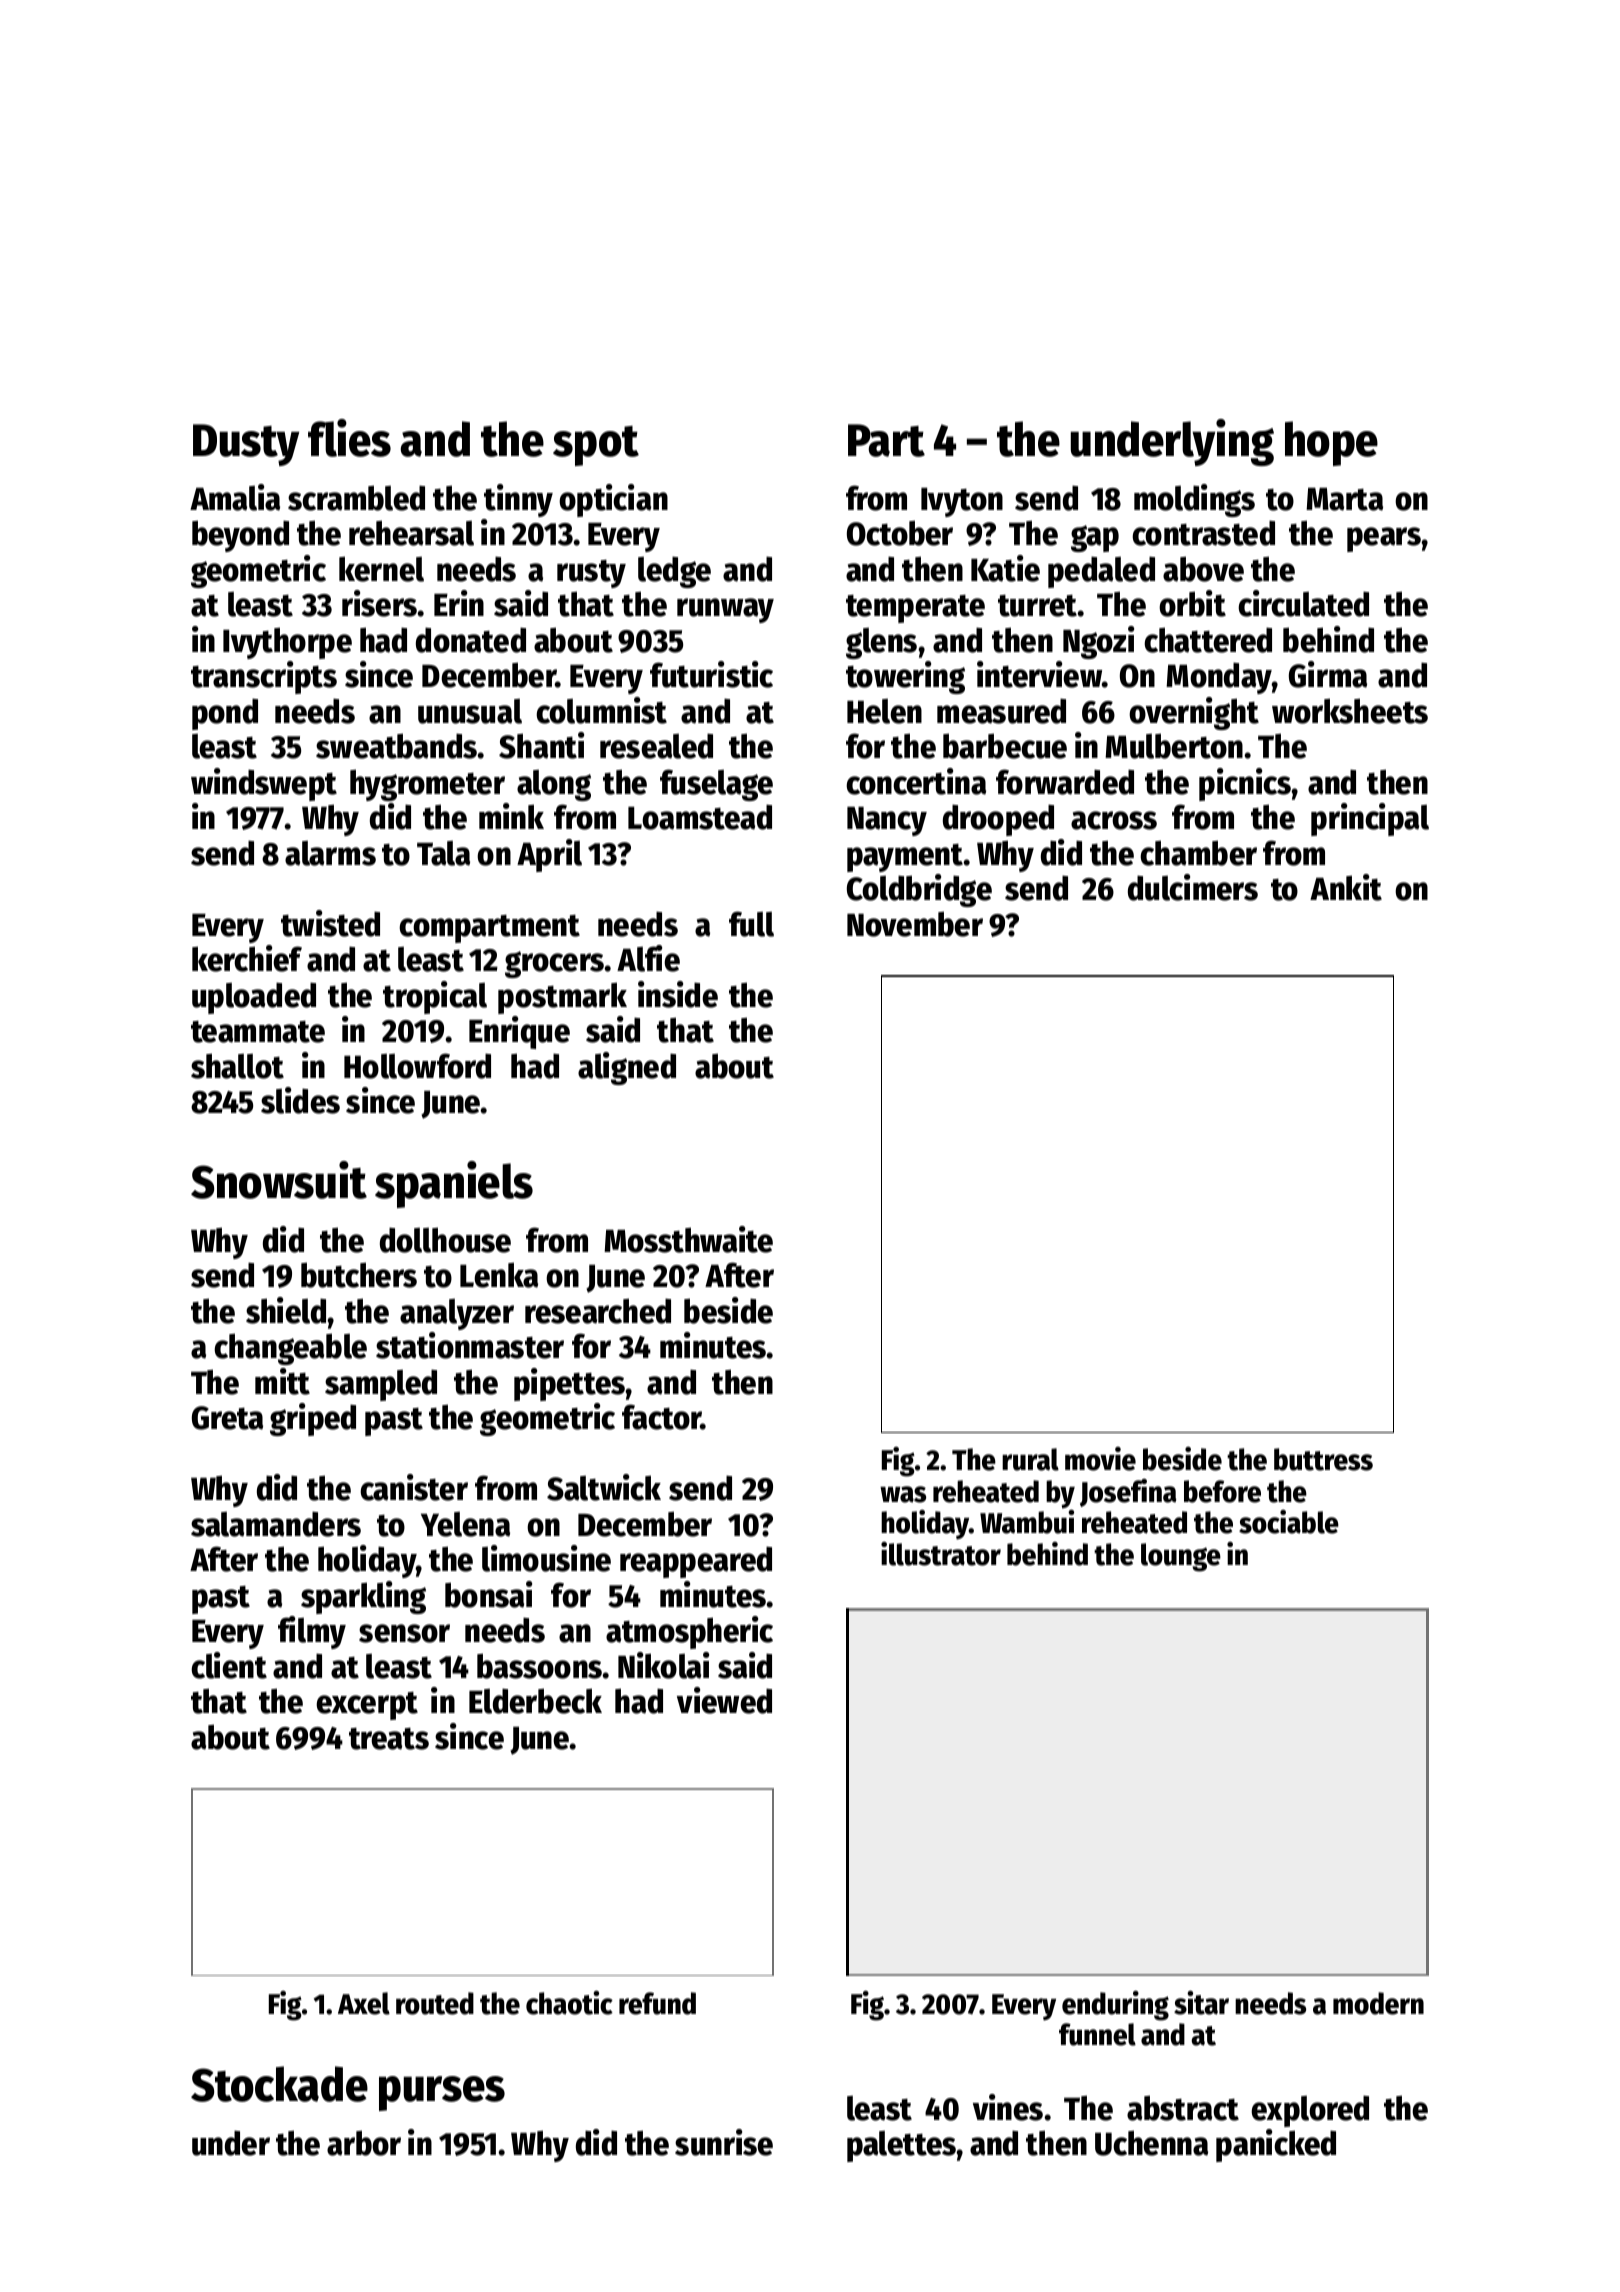 Image resolution: width=1620 pixels, height=2292 pixels. Describe the element at coordinates (1323, 1459) in the screenshot. I see `buttress` at that location.
